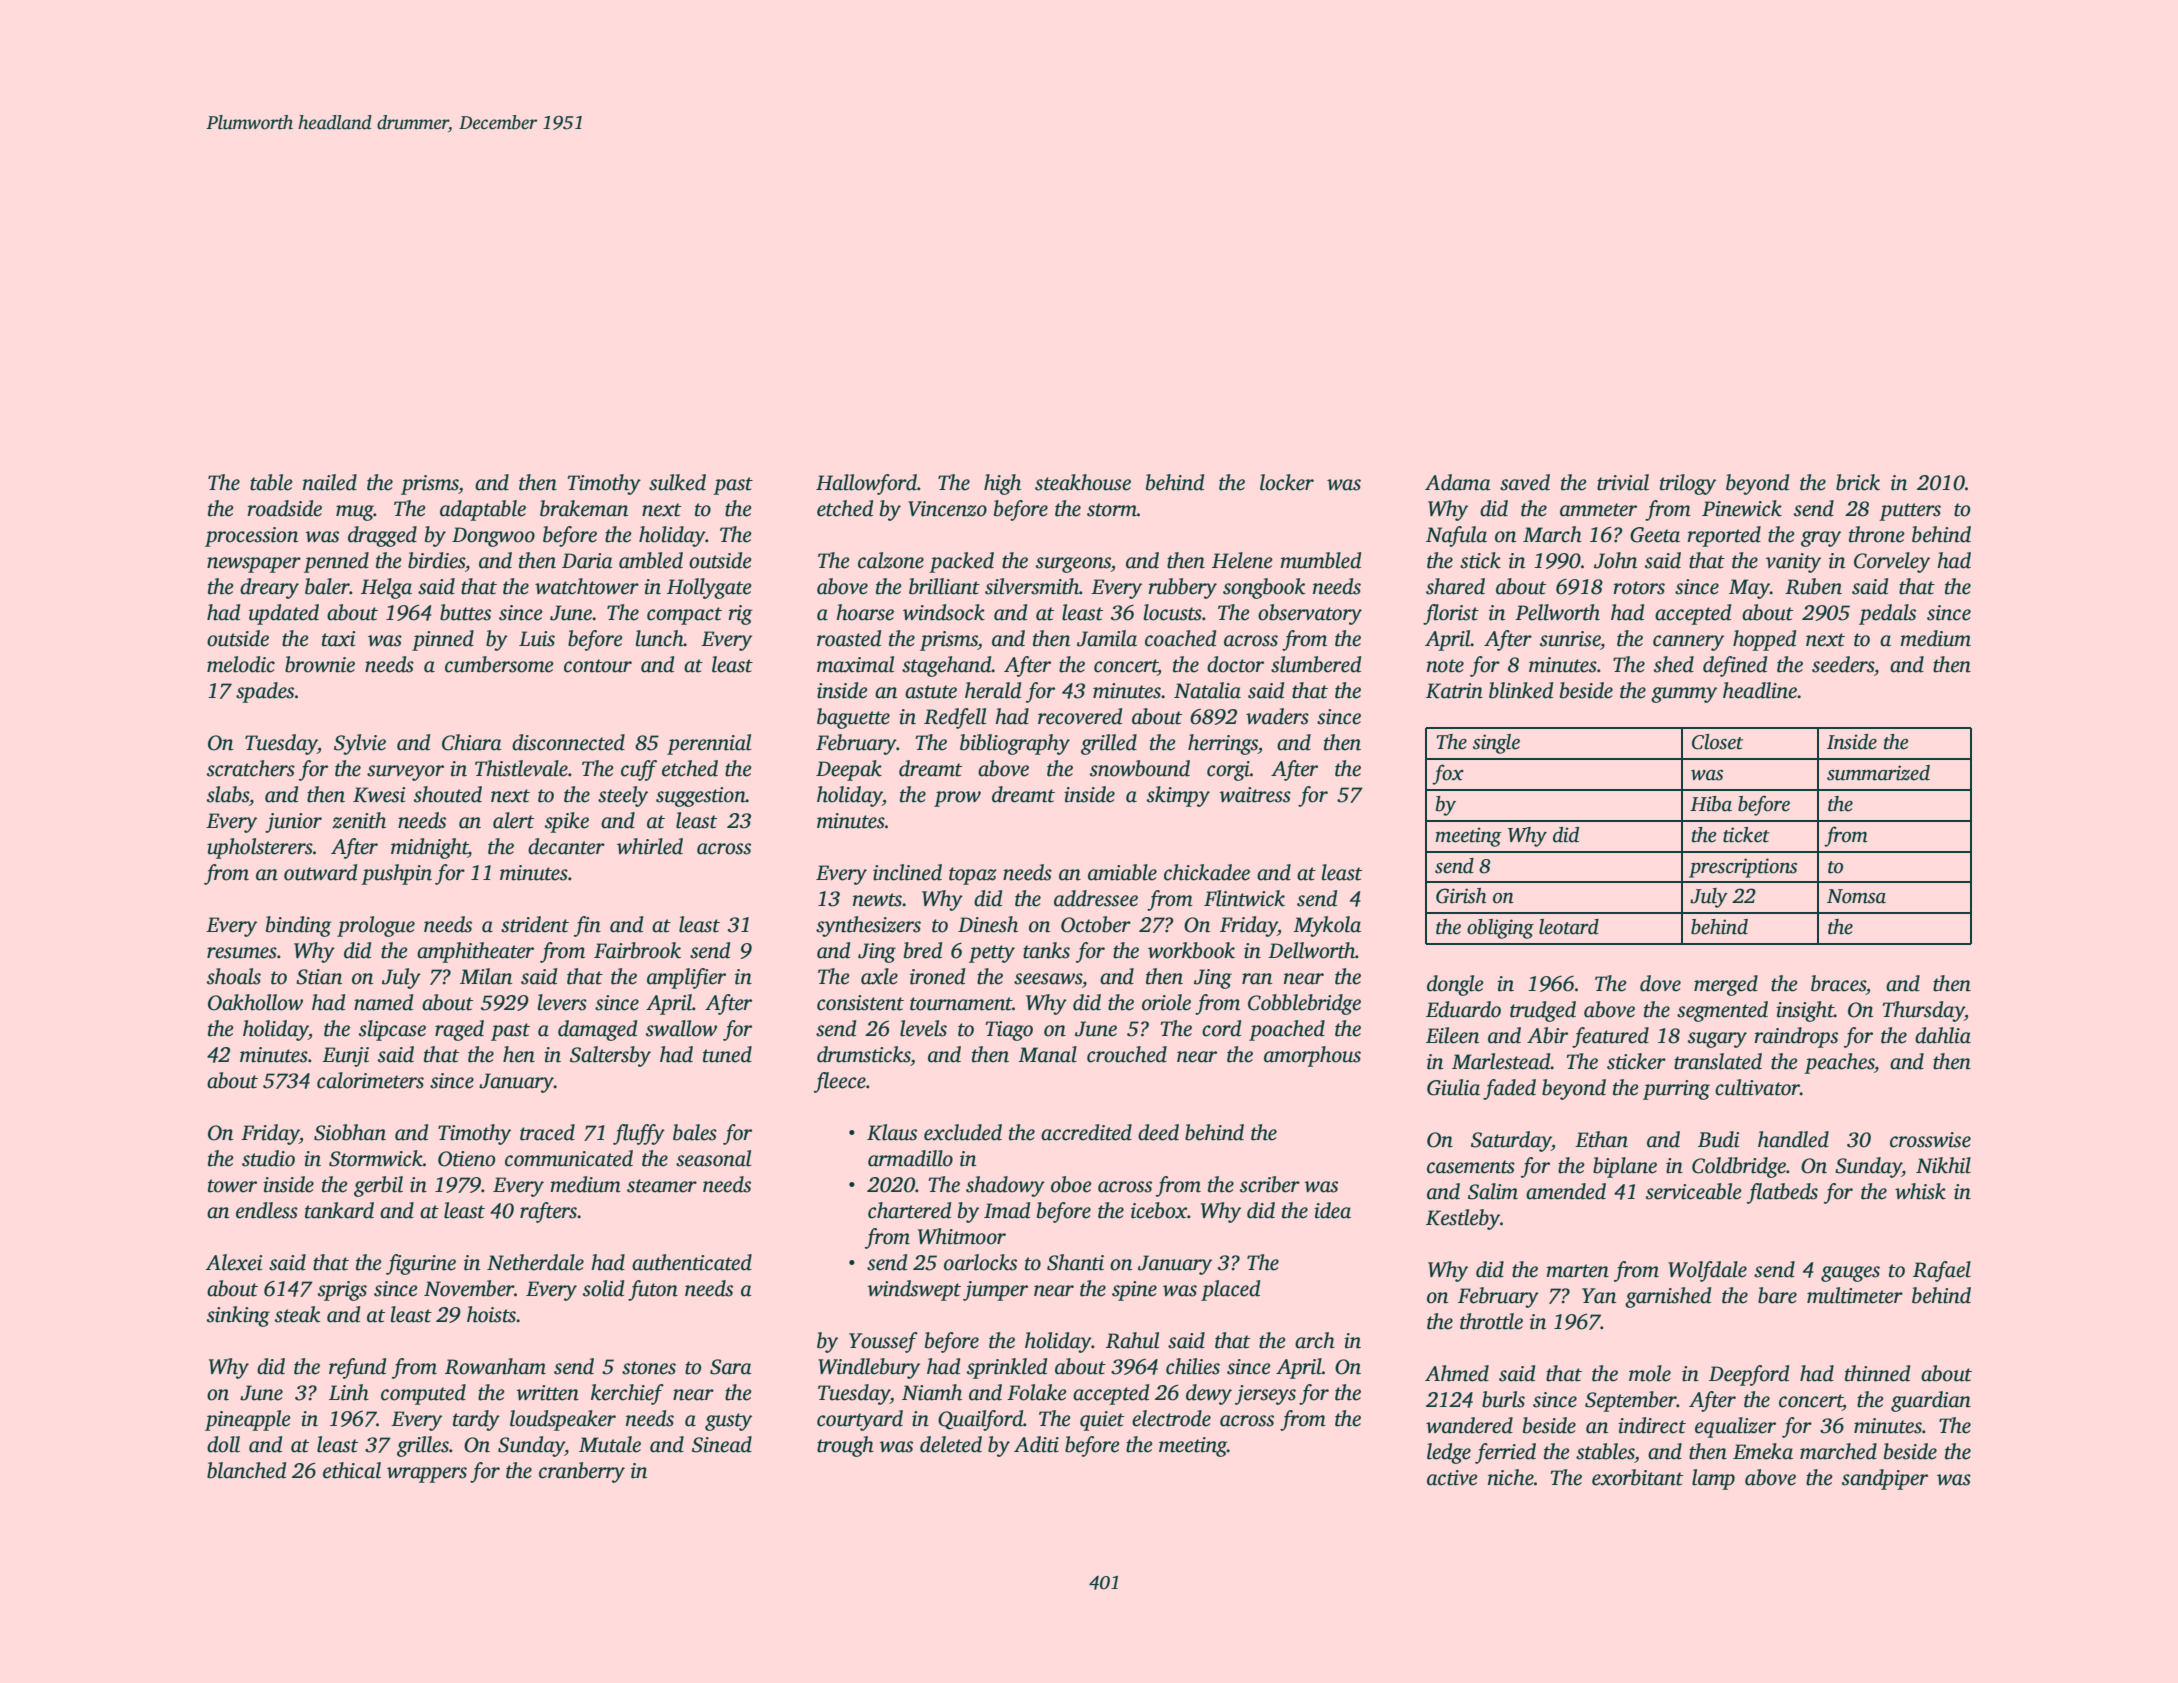 The width and height of the screenshot is (2178, 1683). Describe the element at coordinates (350, 1132) in the screenshot. I see `Siobhan` at that location.
